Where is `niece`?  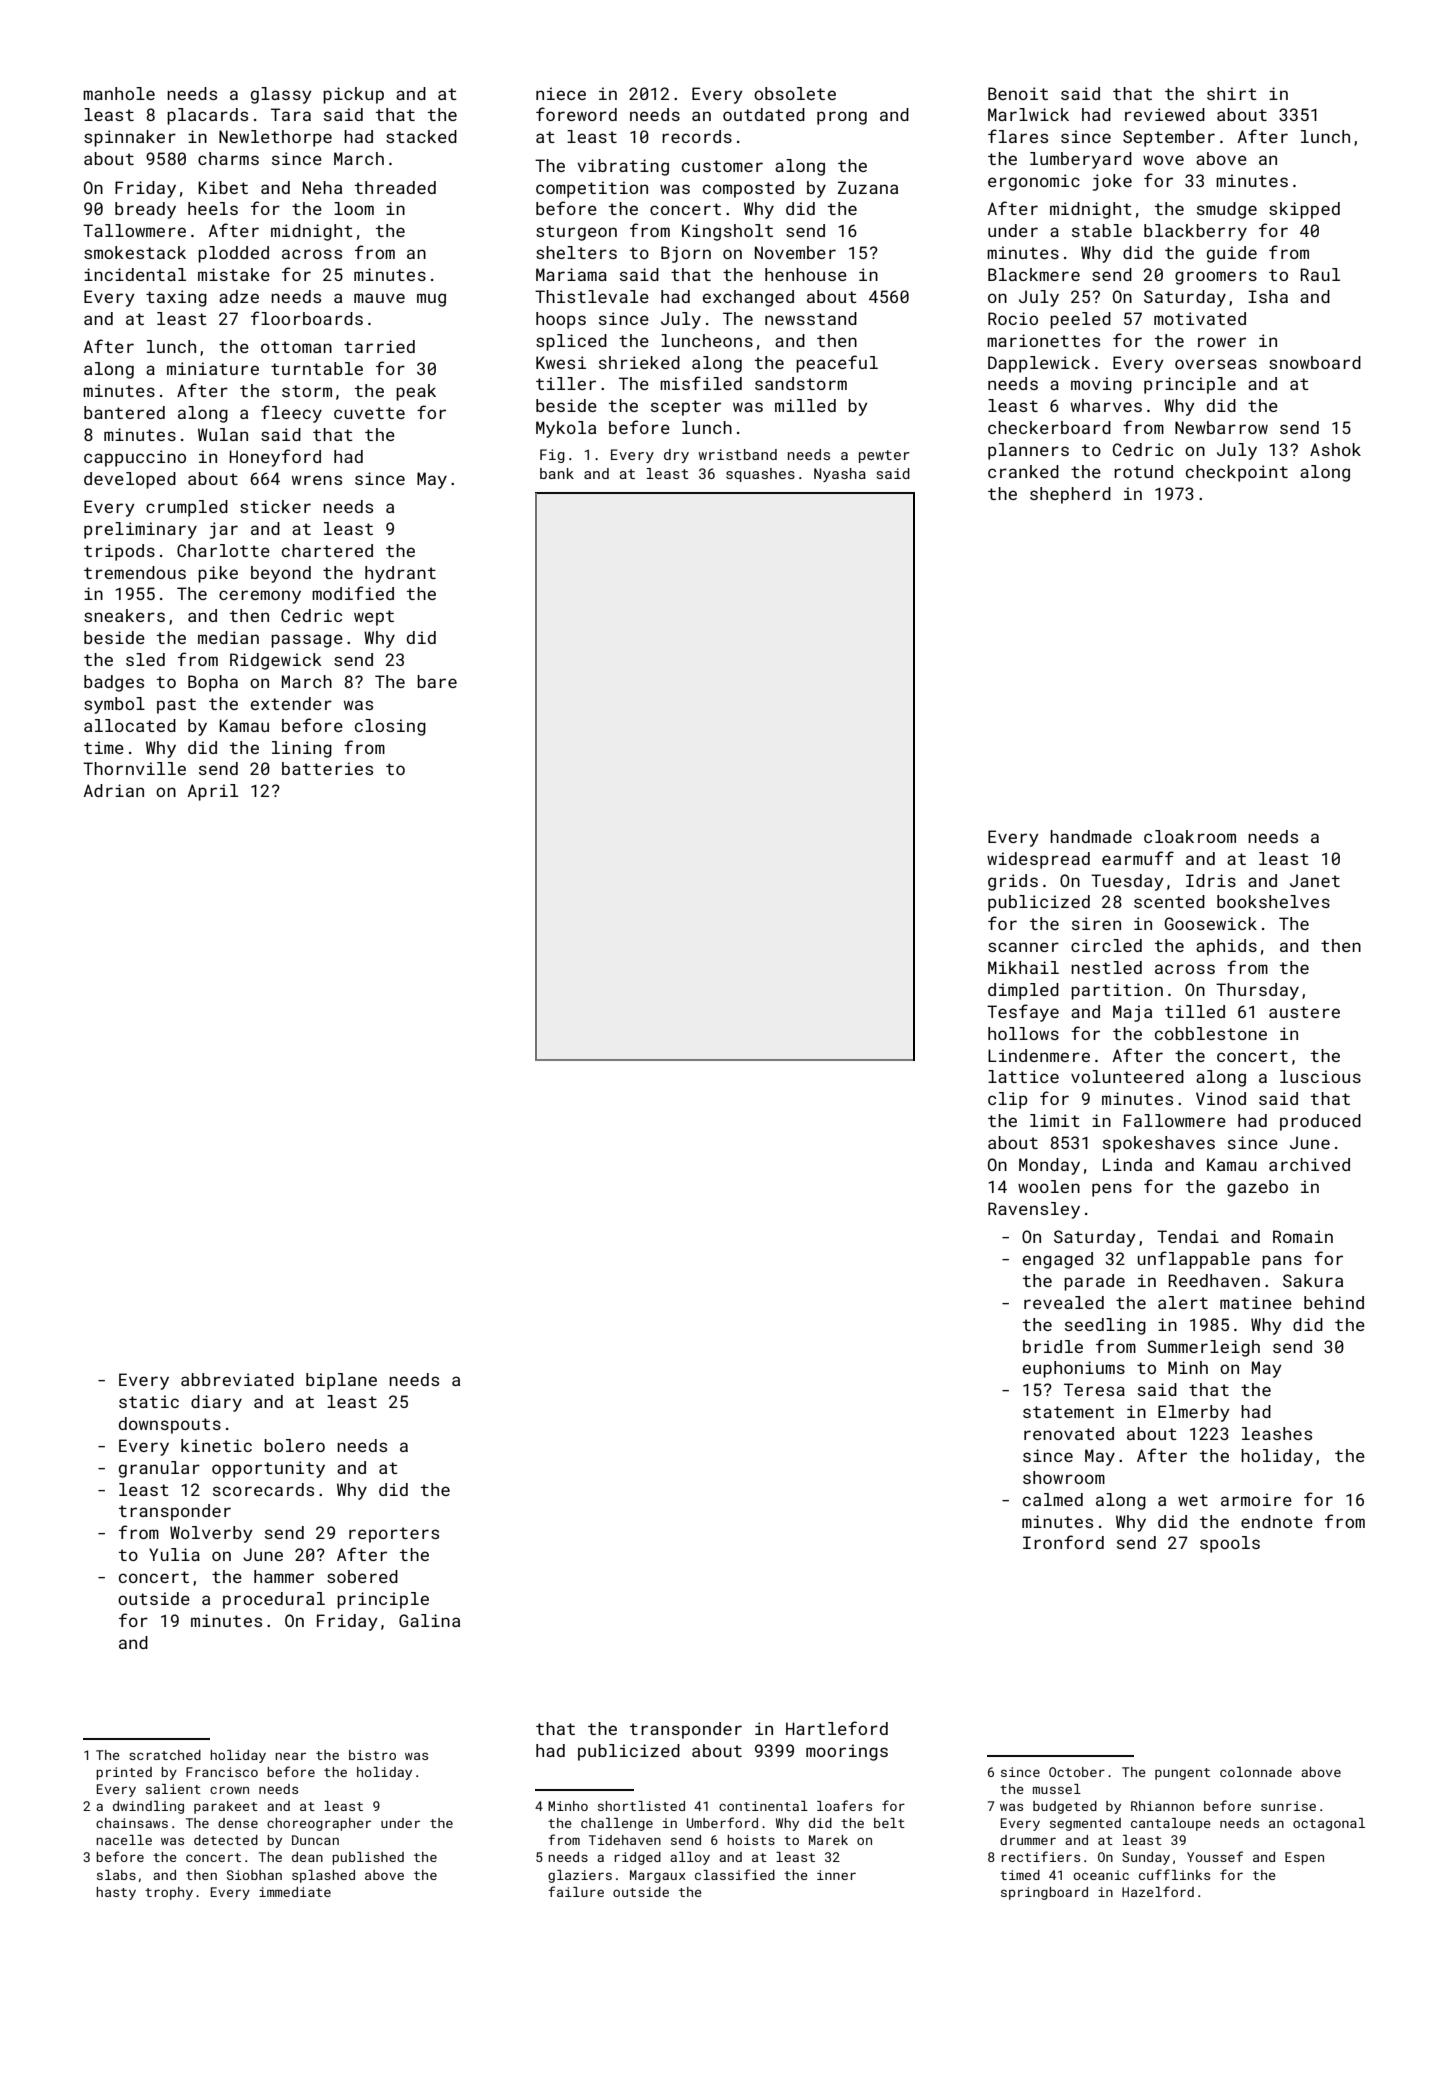
niece is located at coordinates (561, 93).
